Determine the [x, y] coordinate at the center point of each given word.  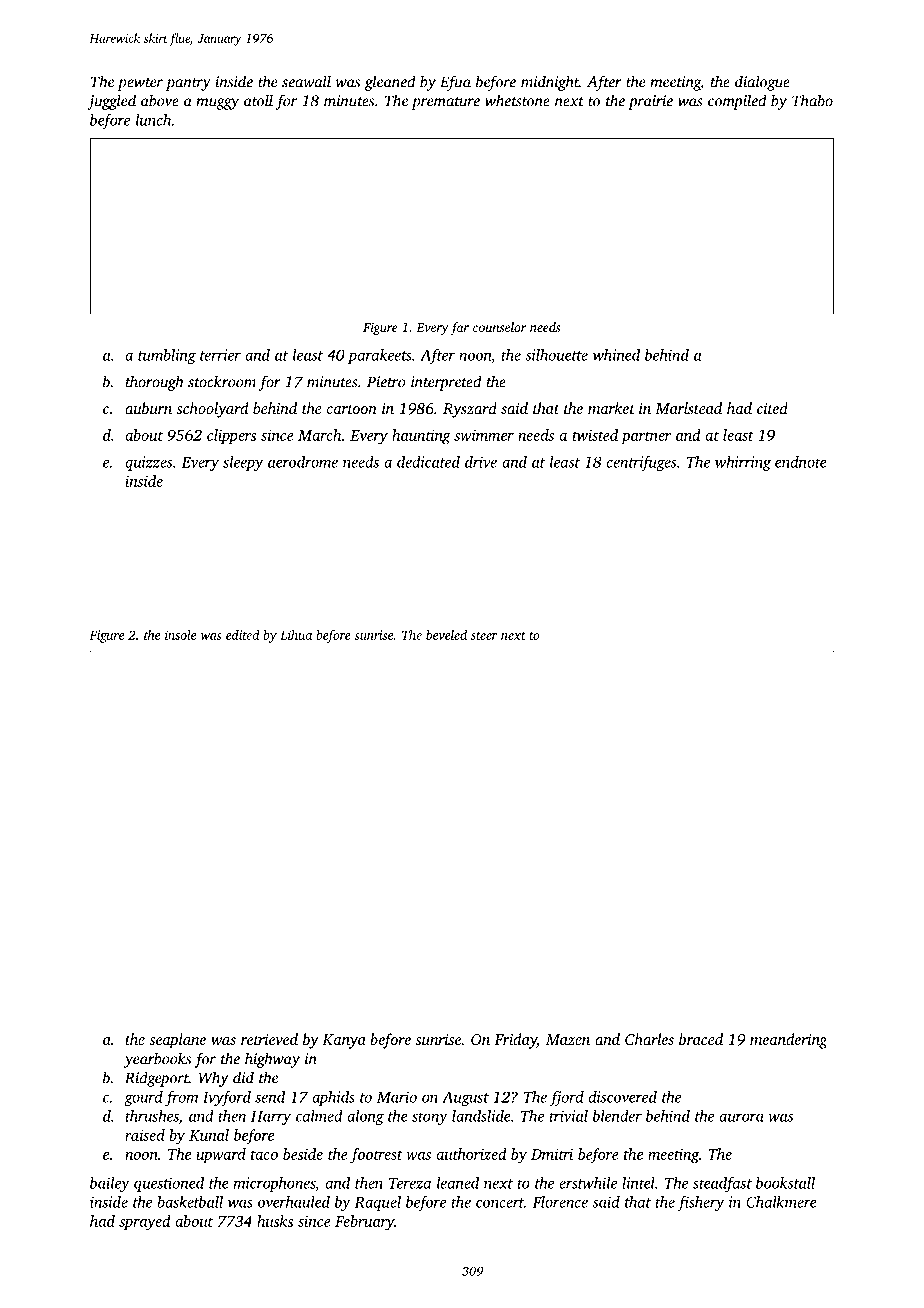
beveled [446, 635]
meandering [788, 1041]
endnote [801, 462]
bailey [110, 1184]
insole [180, 635]
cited [772, 408]
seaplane [177, 1041]
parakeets [380, 356]
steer [484, 636]
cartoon [352, 409]
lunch [154, 120]
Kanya [344, 1041]
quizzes [148, 463]
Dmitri [552, 1154]
